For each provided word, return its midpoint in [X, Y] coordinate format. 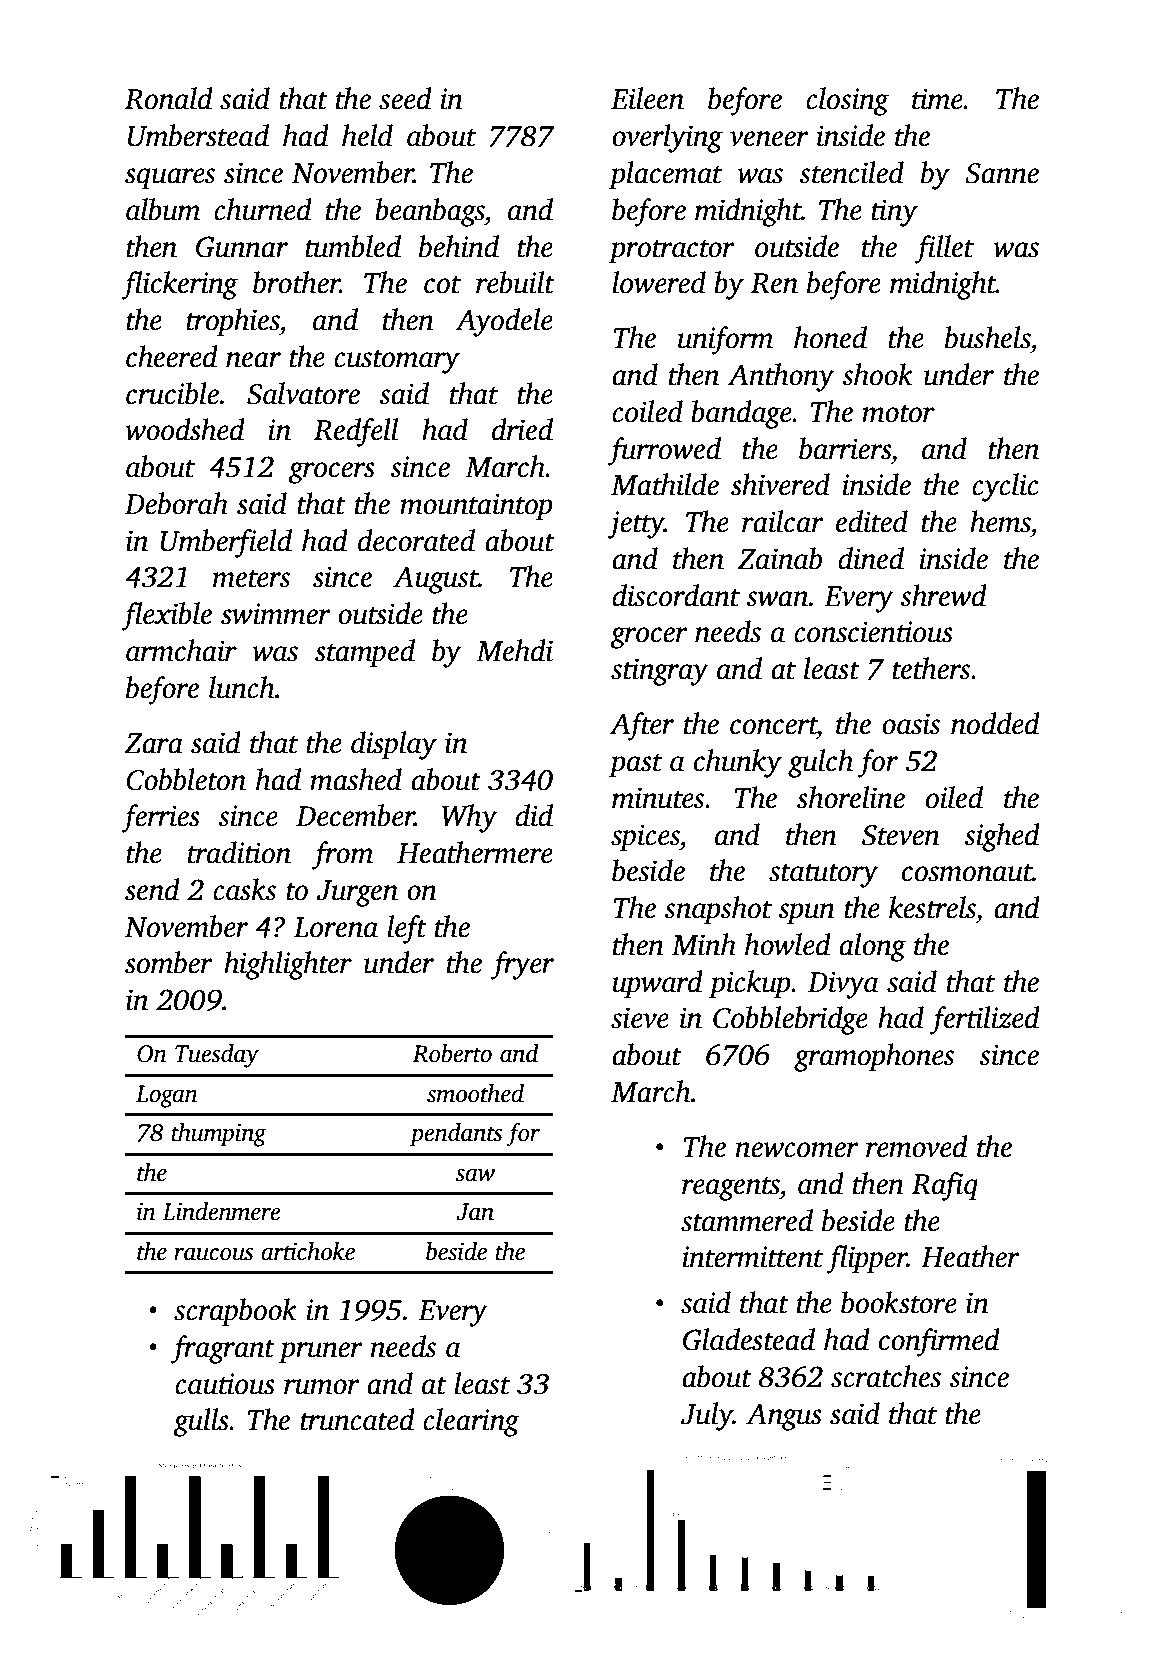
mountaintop [476, 507]
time [937, 99]
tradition [239, 852]
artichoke [308, 1251]
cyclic [1005, 487]
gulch [820, 763]
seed [405, 98]
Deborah [176, 503]
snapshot [718, 910]
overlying [667, 138]
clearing [471, 1422]
